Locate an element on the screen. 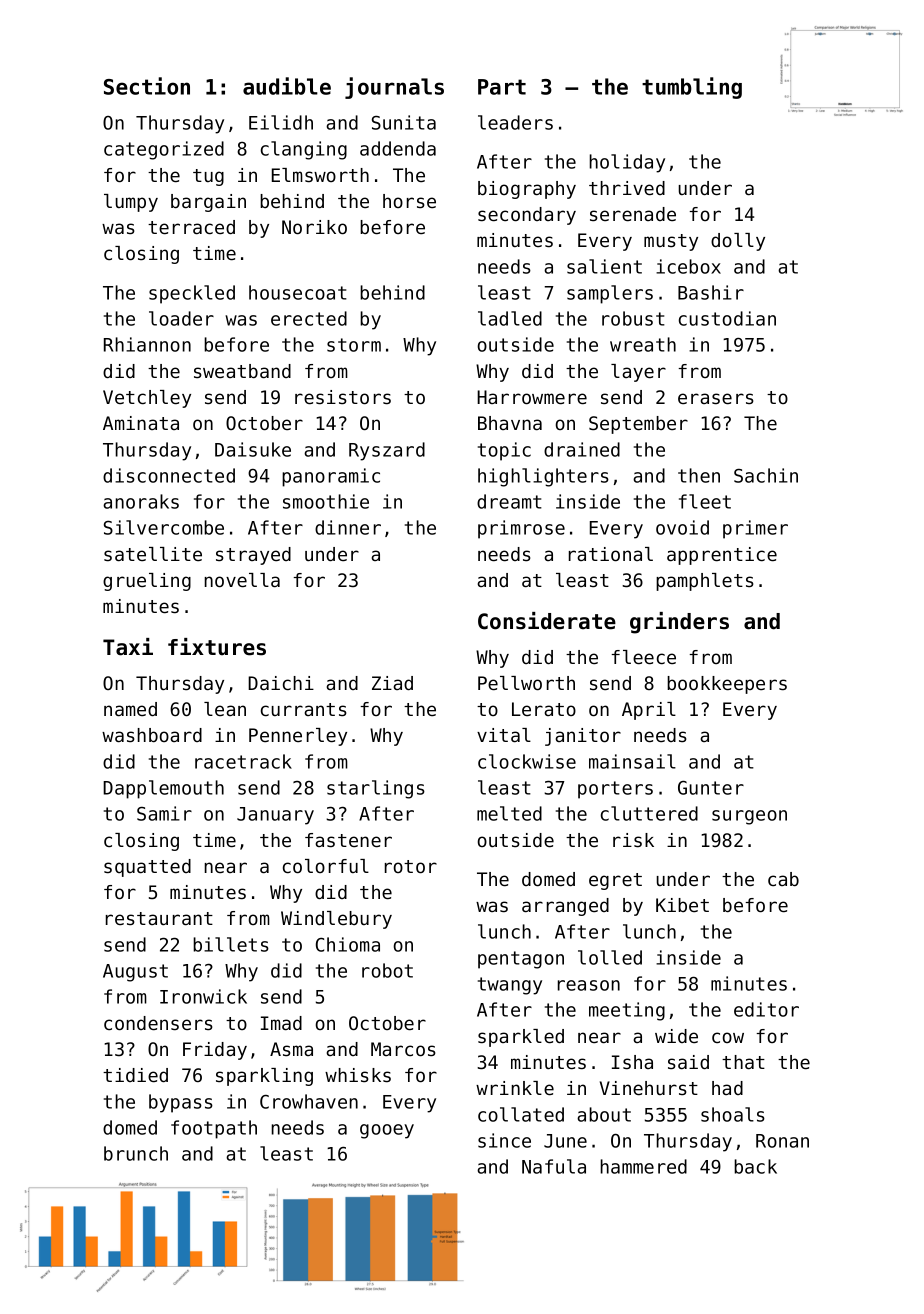 The width and height of the screenshot is (924, 1314). gooey is located at coordinates (387, 1131).
